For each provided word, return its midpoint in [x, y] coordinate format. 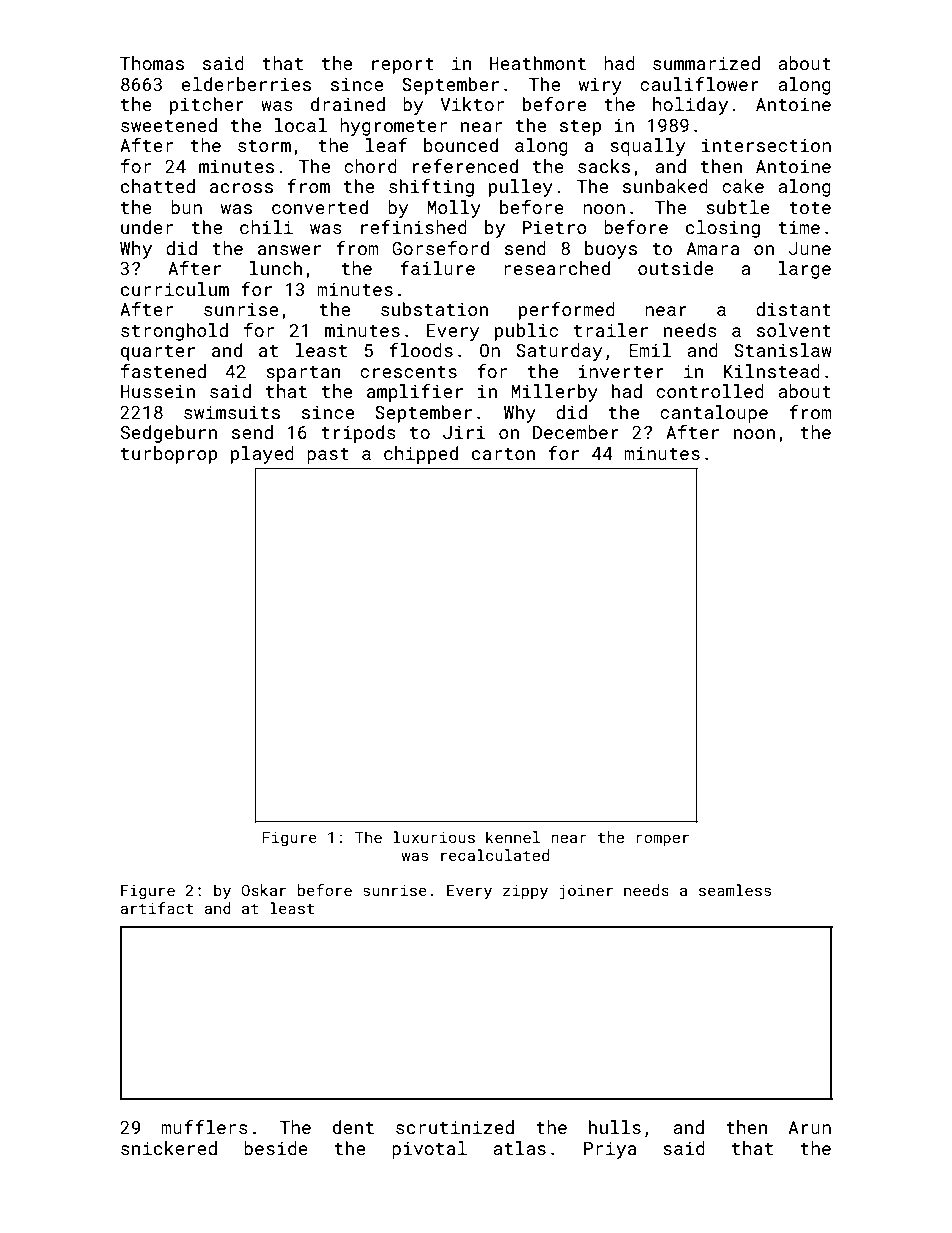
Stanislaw [783, 350]
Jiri [464, 432]
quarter [158, 353]
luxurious [434, 837]
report [403, 66]
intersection [766, 145]
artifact [157, 908]
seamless [735, 890]
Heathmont [538, 63]
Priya [610, 1150]
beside [276, 1148]
